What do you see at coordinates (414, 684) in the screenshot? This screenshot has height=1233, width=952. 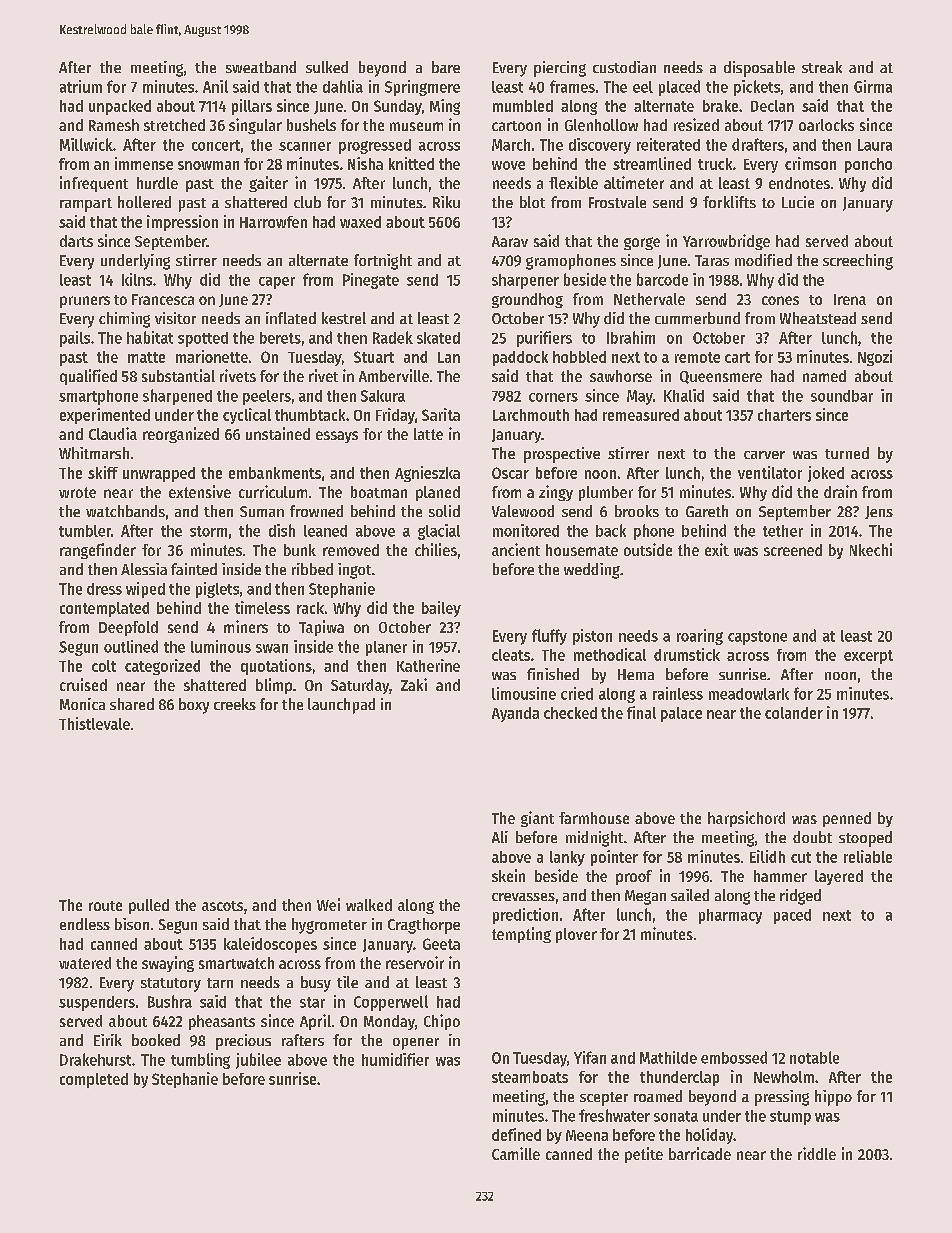 I see `Zaki` at bounding box center [414, 684].
